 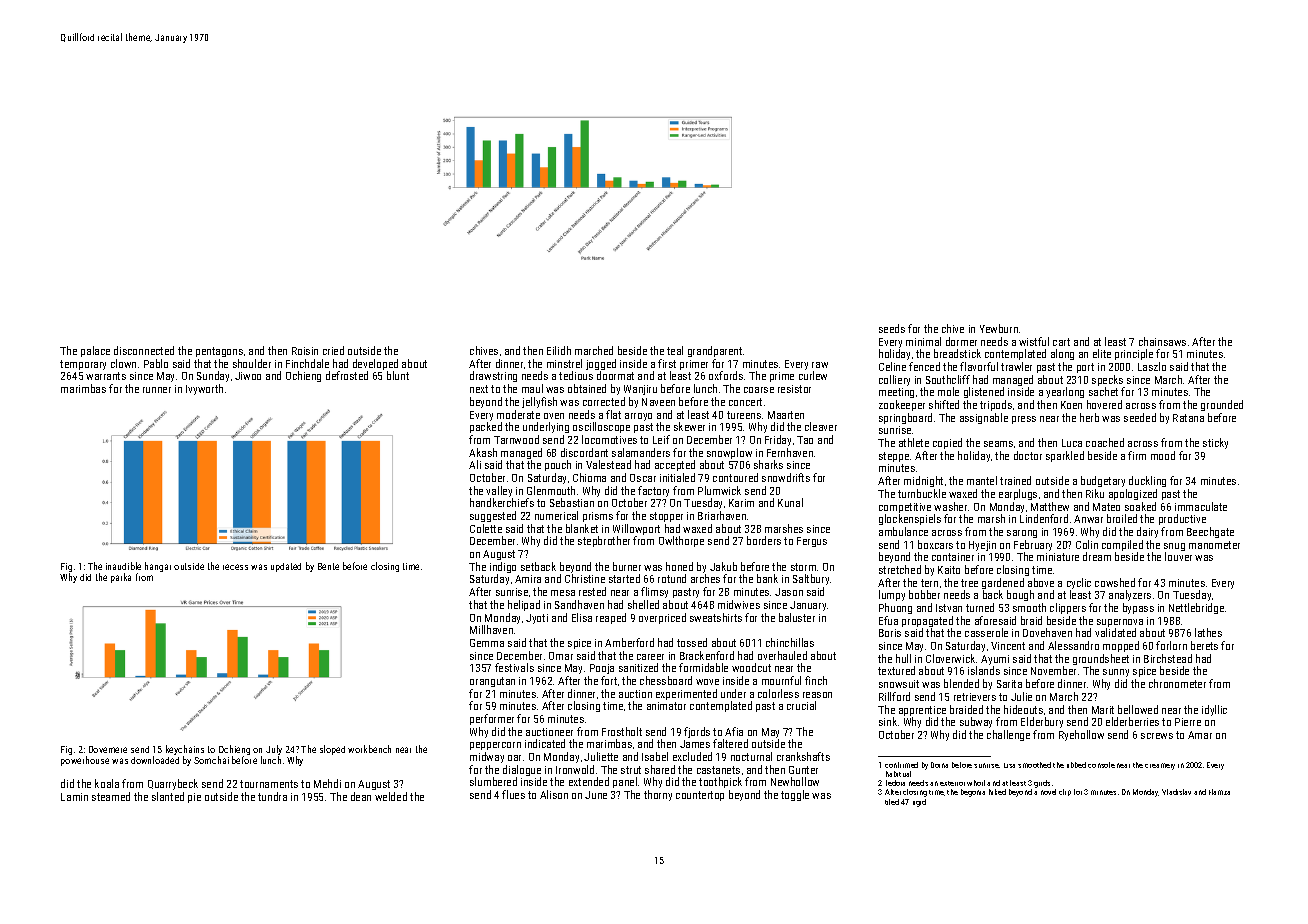 What do you see at coordinates (144, 350) in the screenshot?
I see `disconnected` at bounding box center [144, 350].
